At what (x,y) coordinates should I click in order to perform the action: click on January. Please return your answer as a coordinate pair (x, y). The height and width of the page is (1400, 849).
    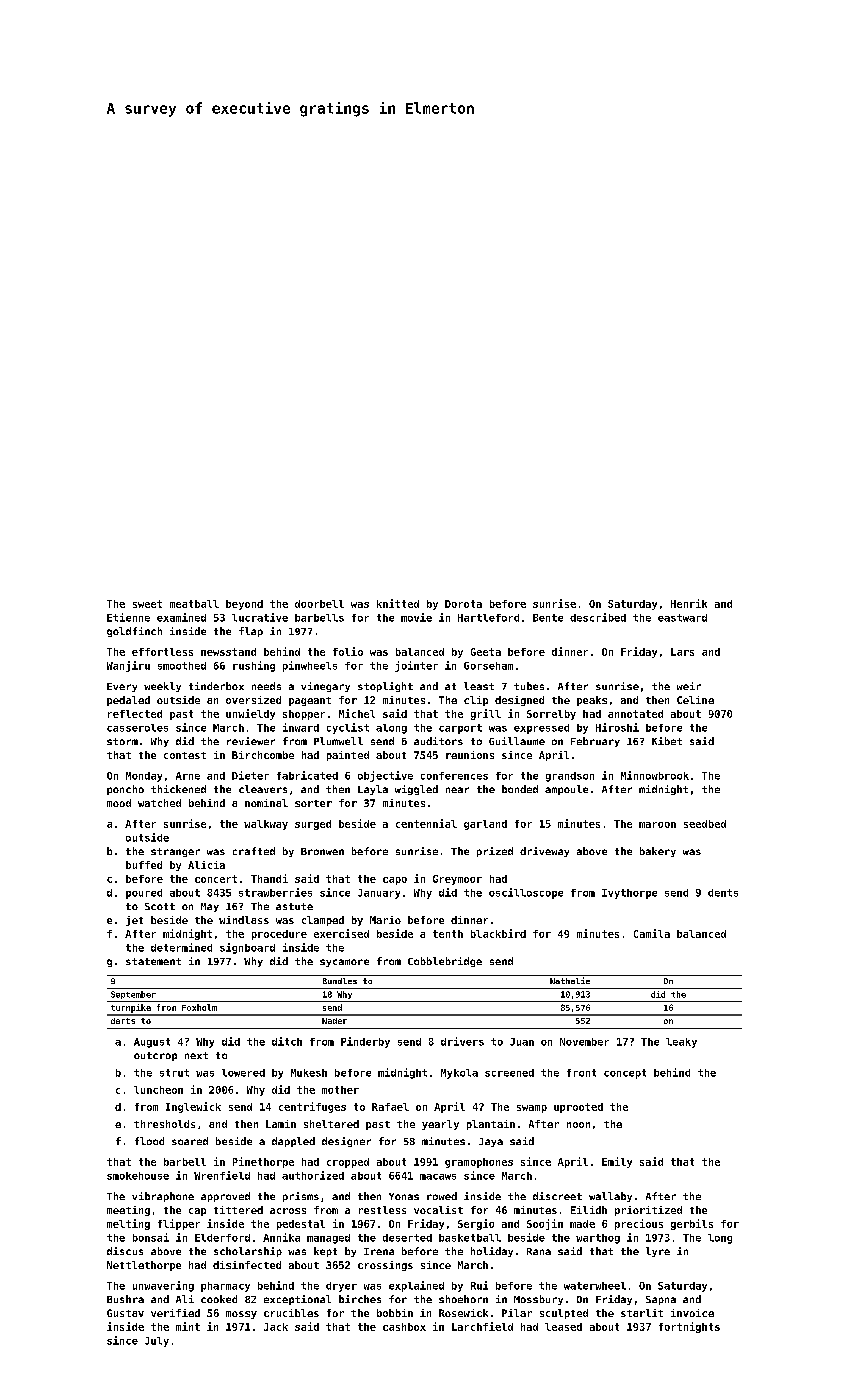
    Looking at the image, I should click on (379, 894).
